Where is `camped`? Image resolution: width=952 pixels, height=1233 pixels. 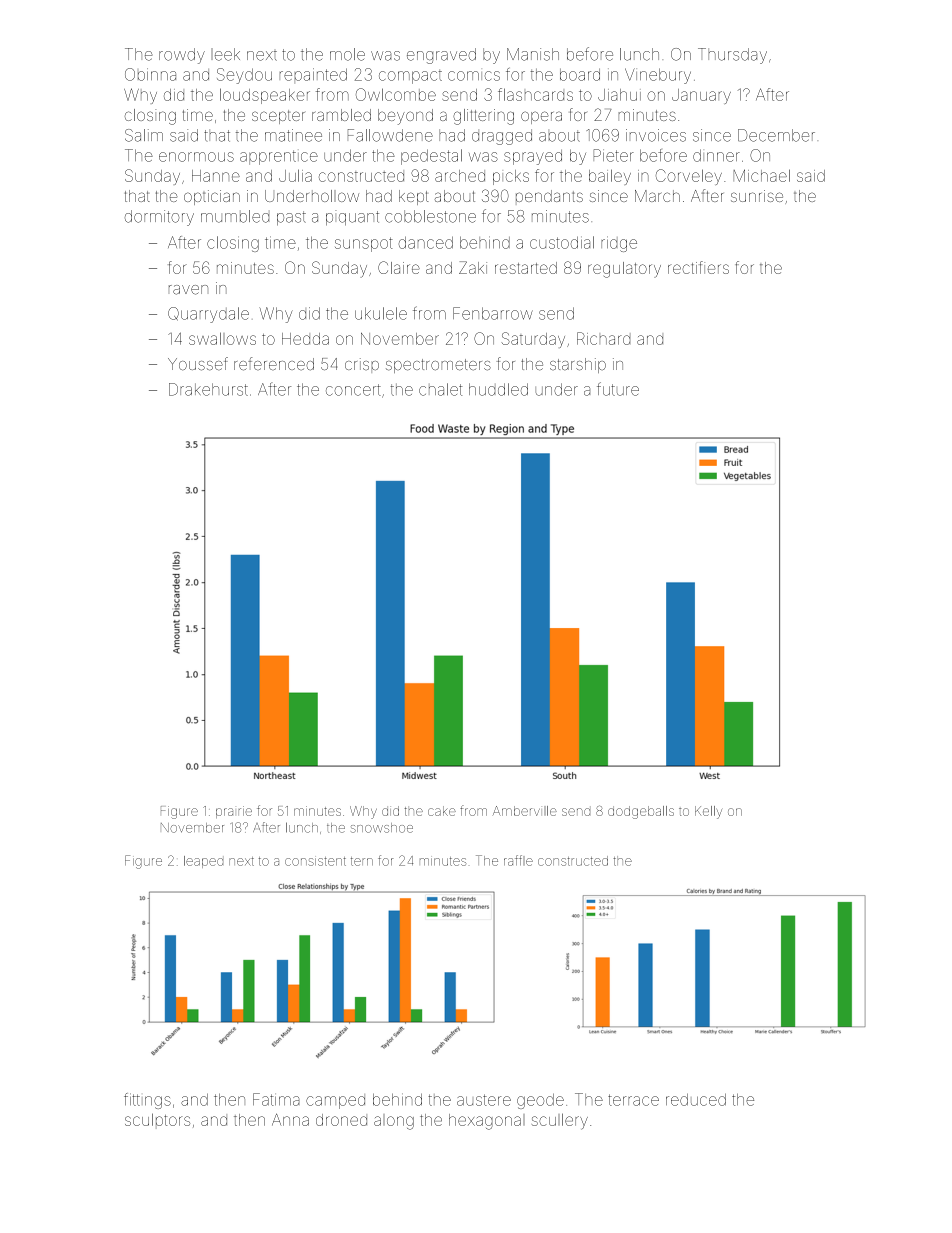
camped is located at coordinates (335, 1102).
